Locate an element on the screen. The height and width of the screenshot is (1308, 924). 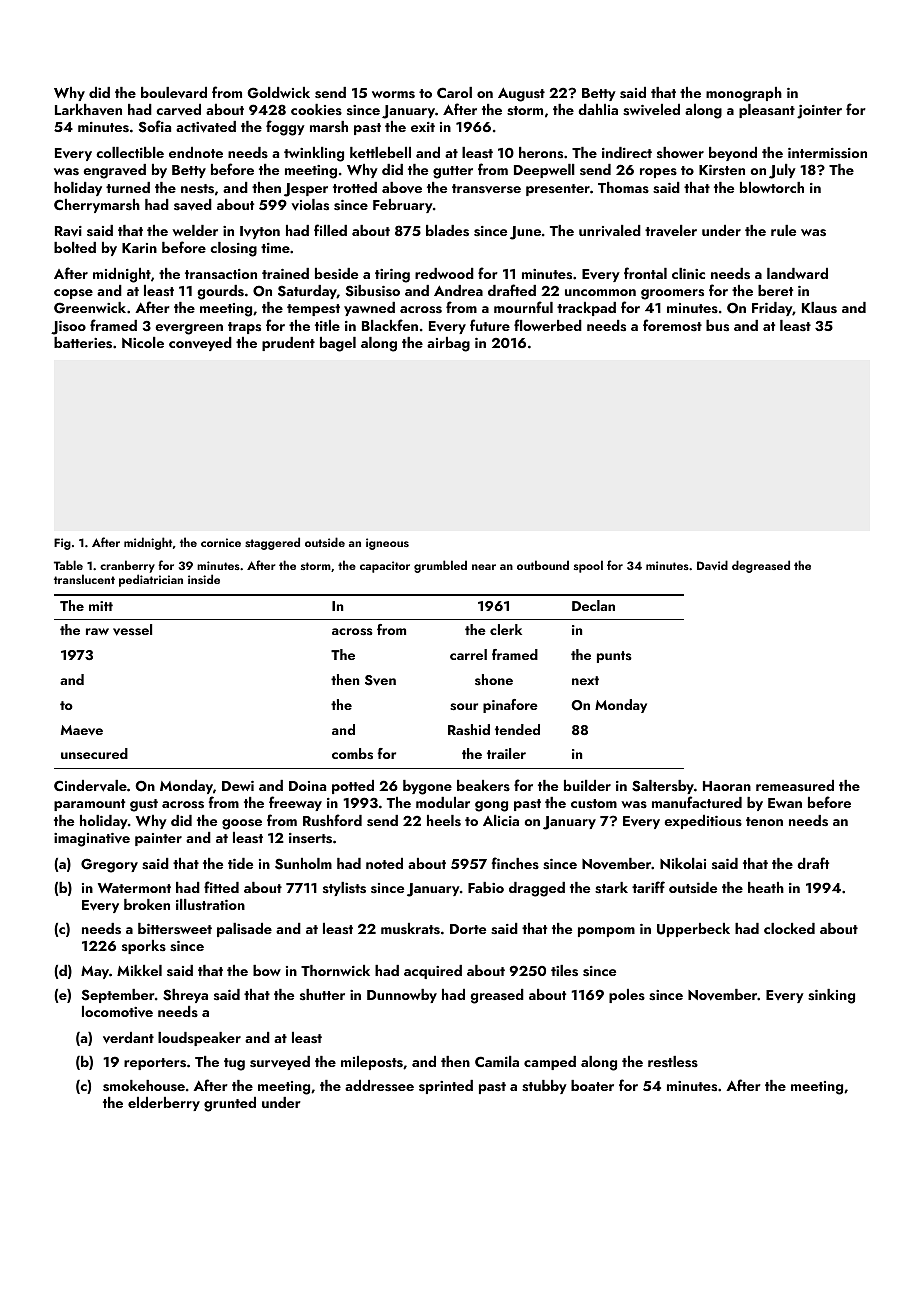
loudspeaker is located at coordinates (199, 1039).
